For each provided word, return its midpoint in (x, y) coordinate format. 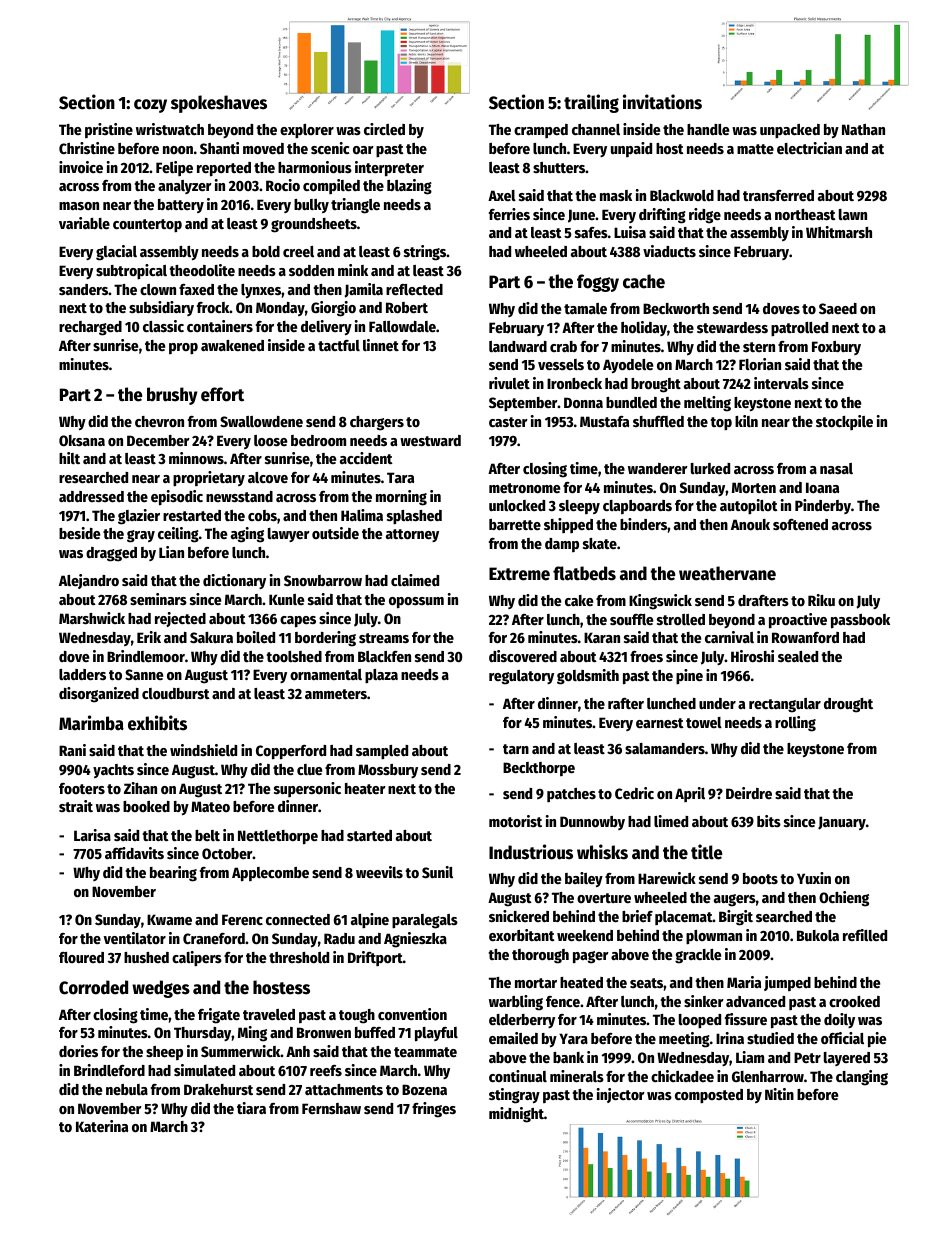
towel (704, 722)
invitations (662, 102)
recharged (90, 328)
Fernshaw (331, 1108)
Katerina (102, 1126)
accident (366, 458)
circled (384, 129)
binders (643, 524)
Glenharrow (768, 1076)
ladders (82, 674)
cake (579, 600)
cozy (150, 106)
